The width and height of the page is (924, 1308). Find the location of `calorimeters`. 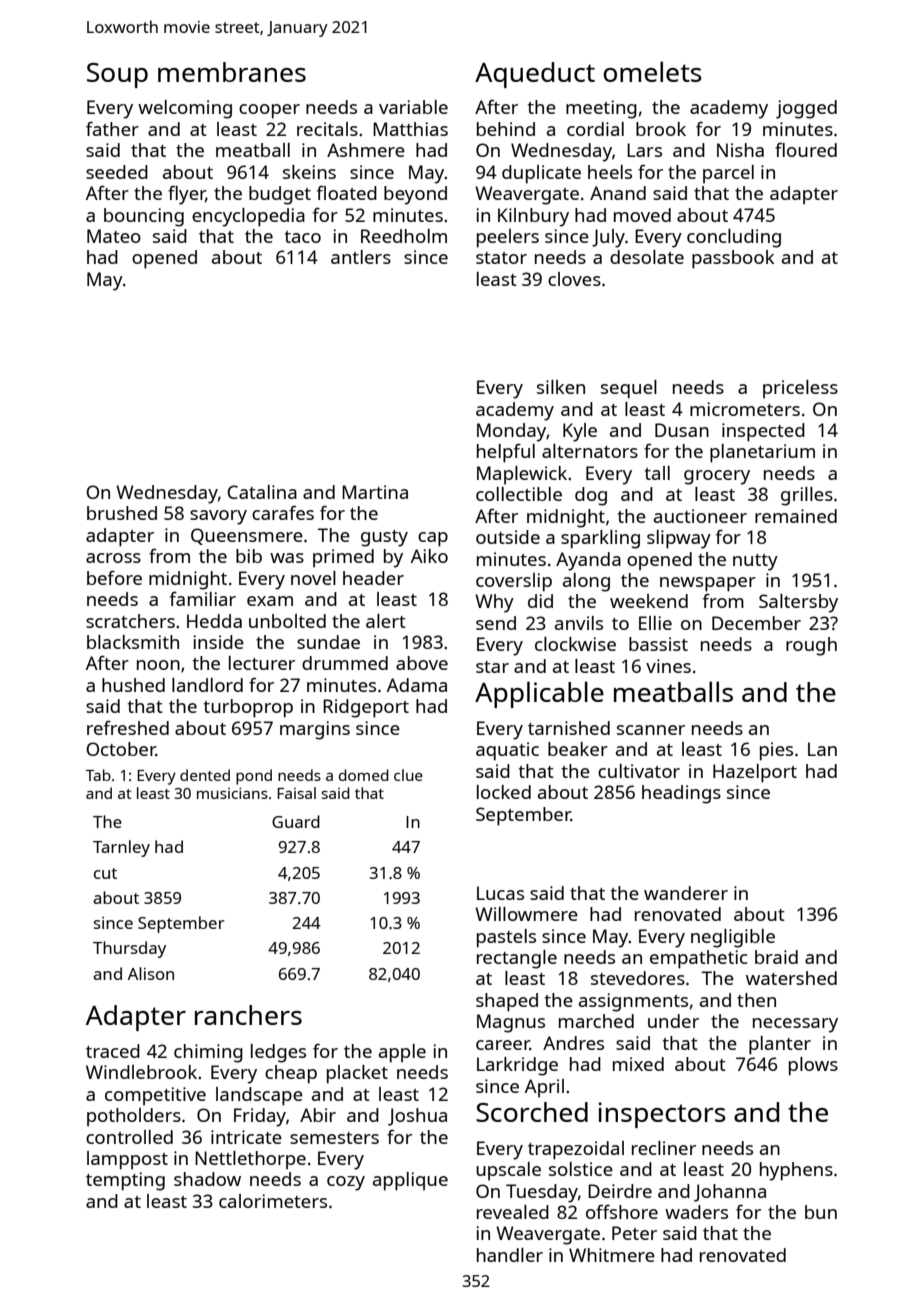

calorimeters is located at coordinates (273, 1201).
